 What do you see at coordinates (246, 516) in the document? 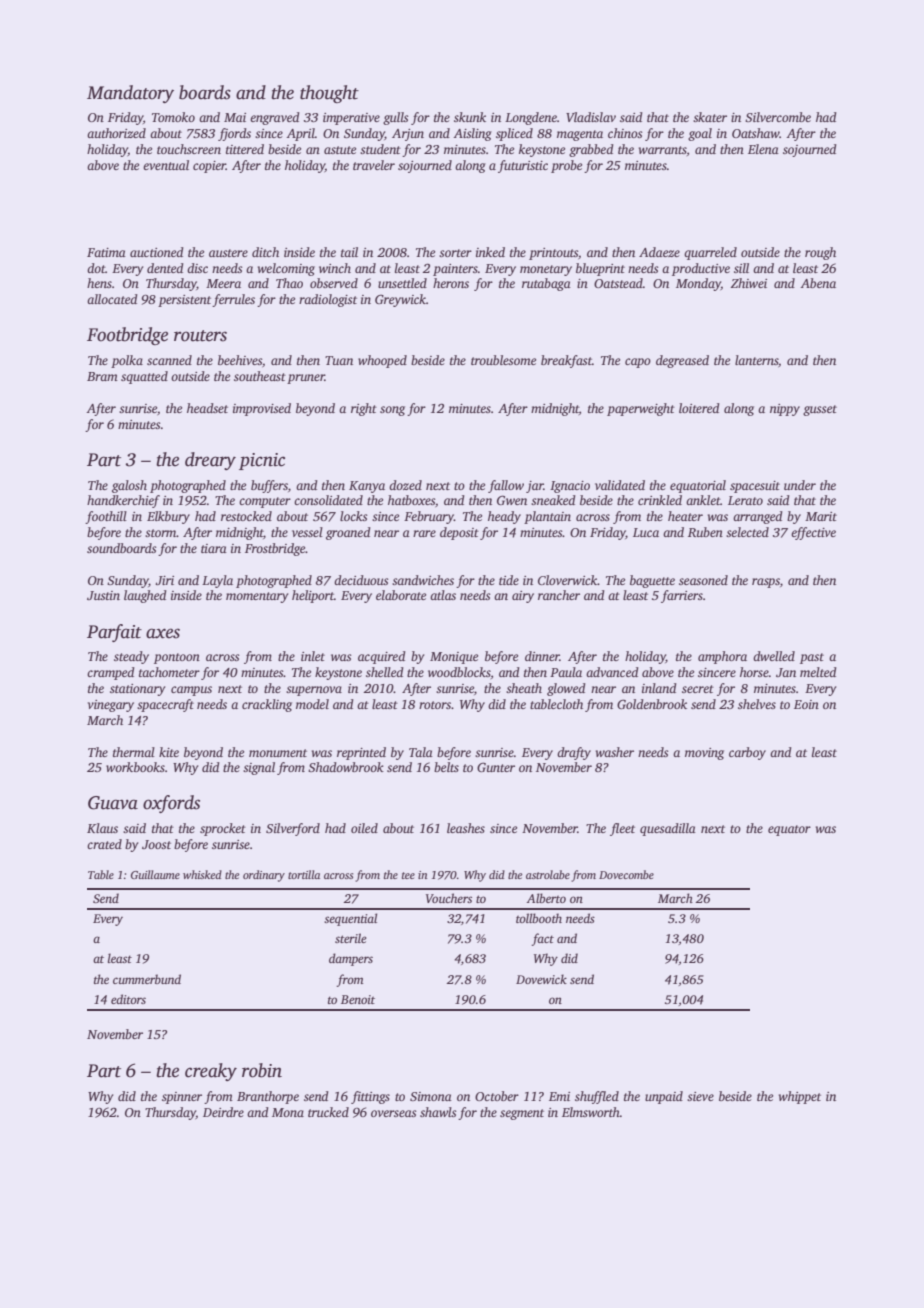
I see `restocked` at bounding box center [246, 516].
